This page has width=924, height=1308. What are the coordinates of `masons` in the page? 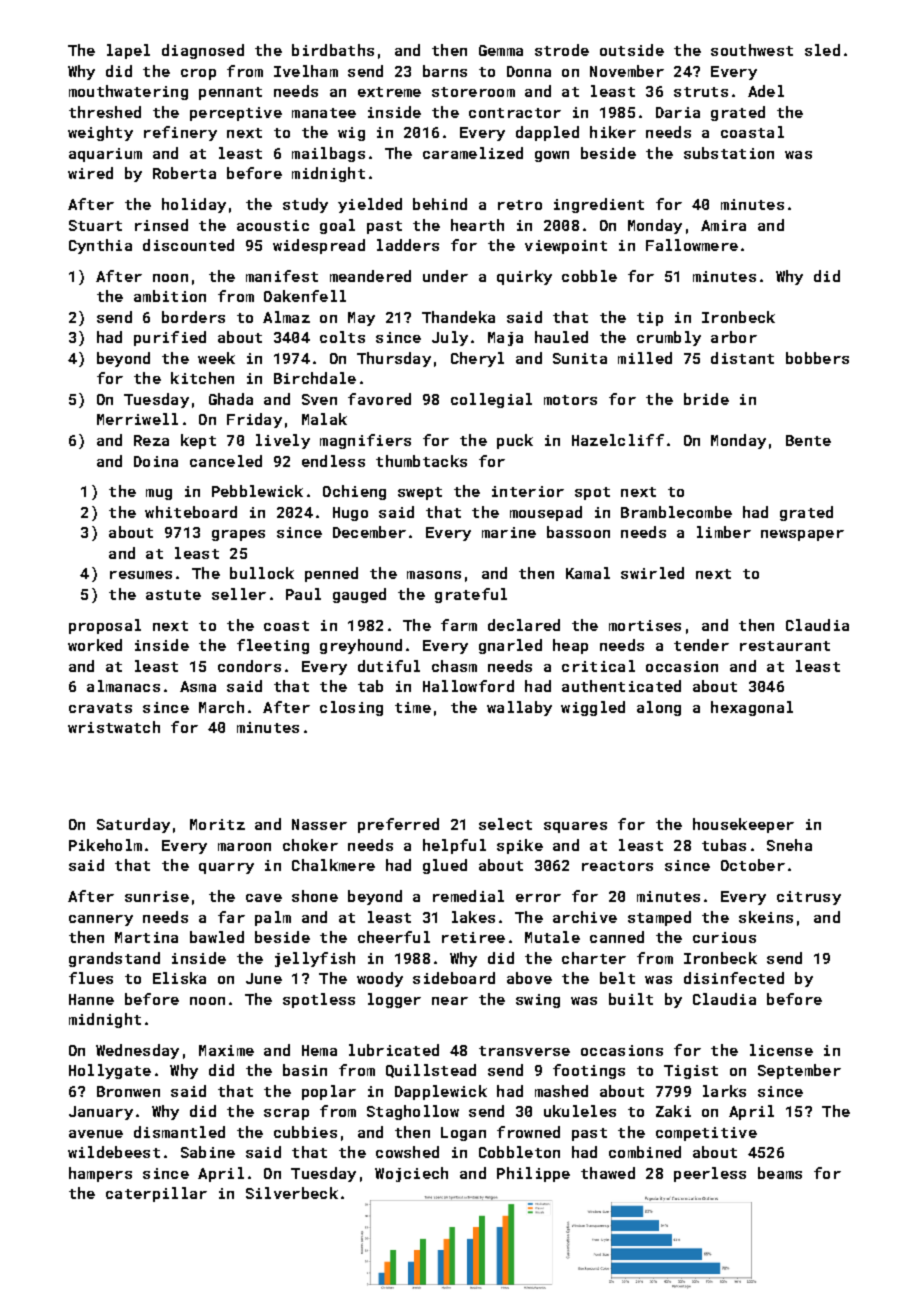 It's located at (434, 575).
